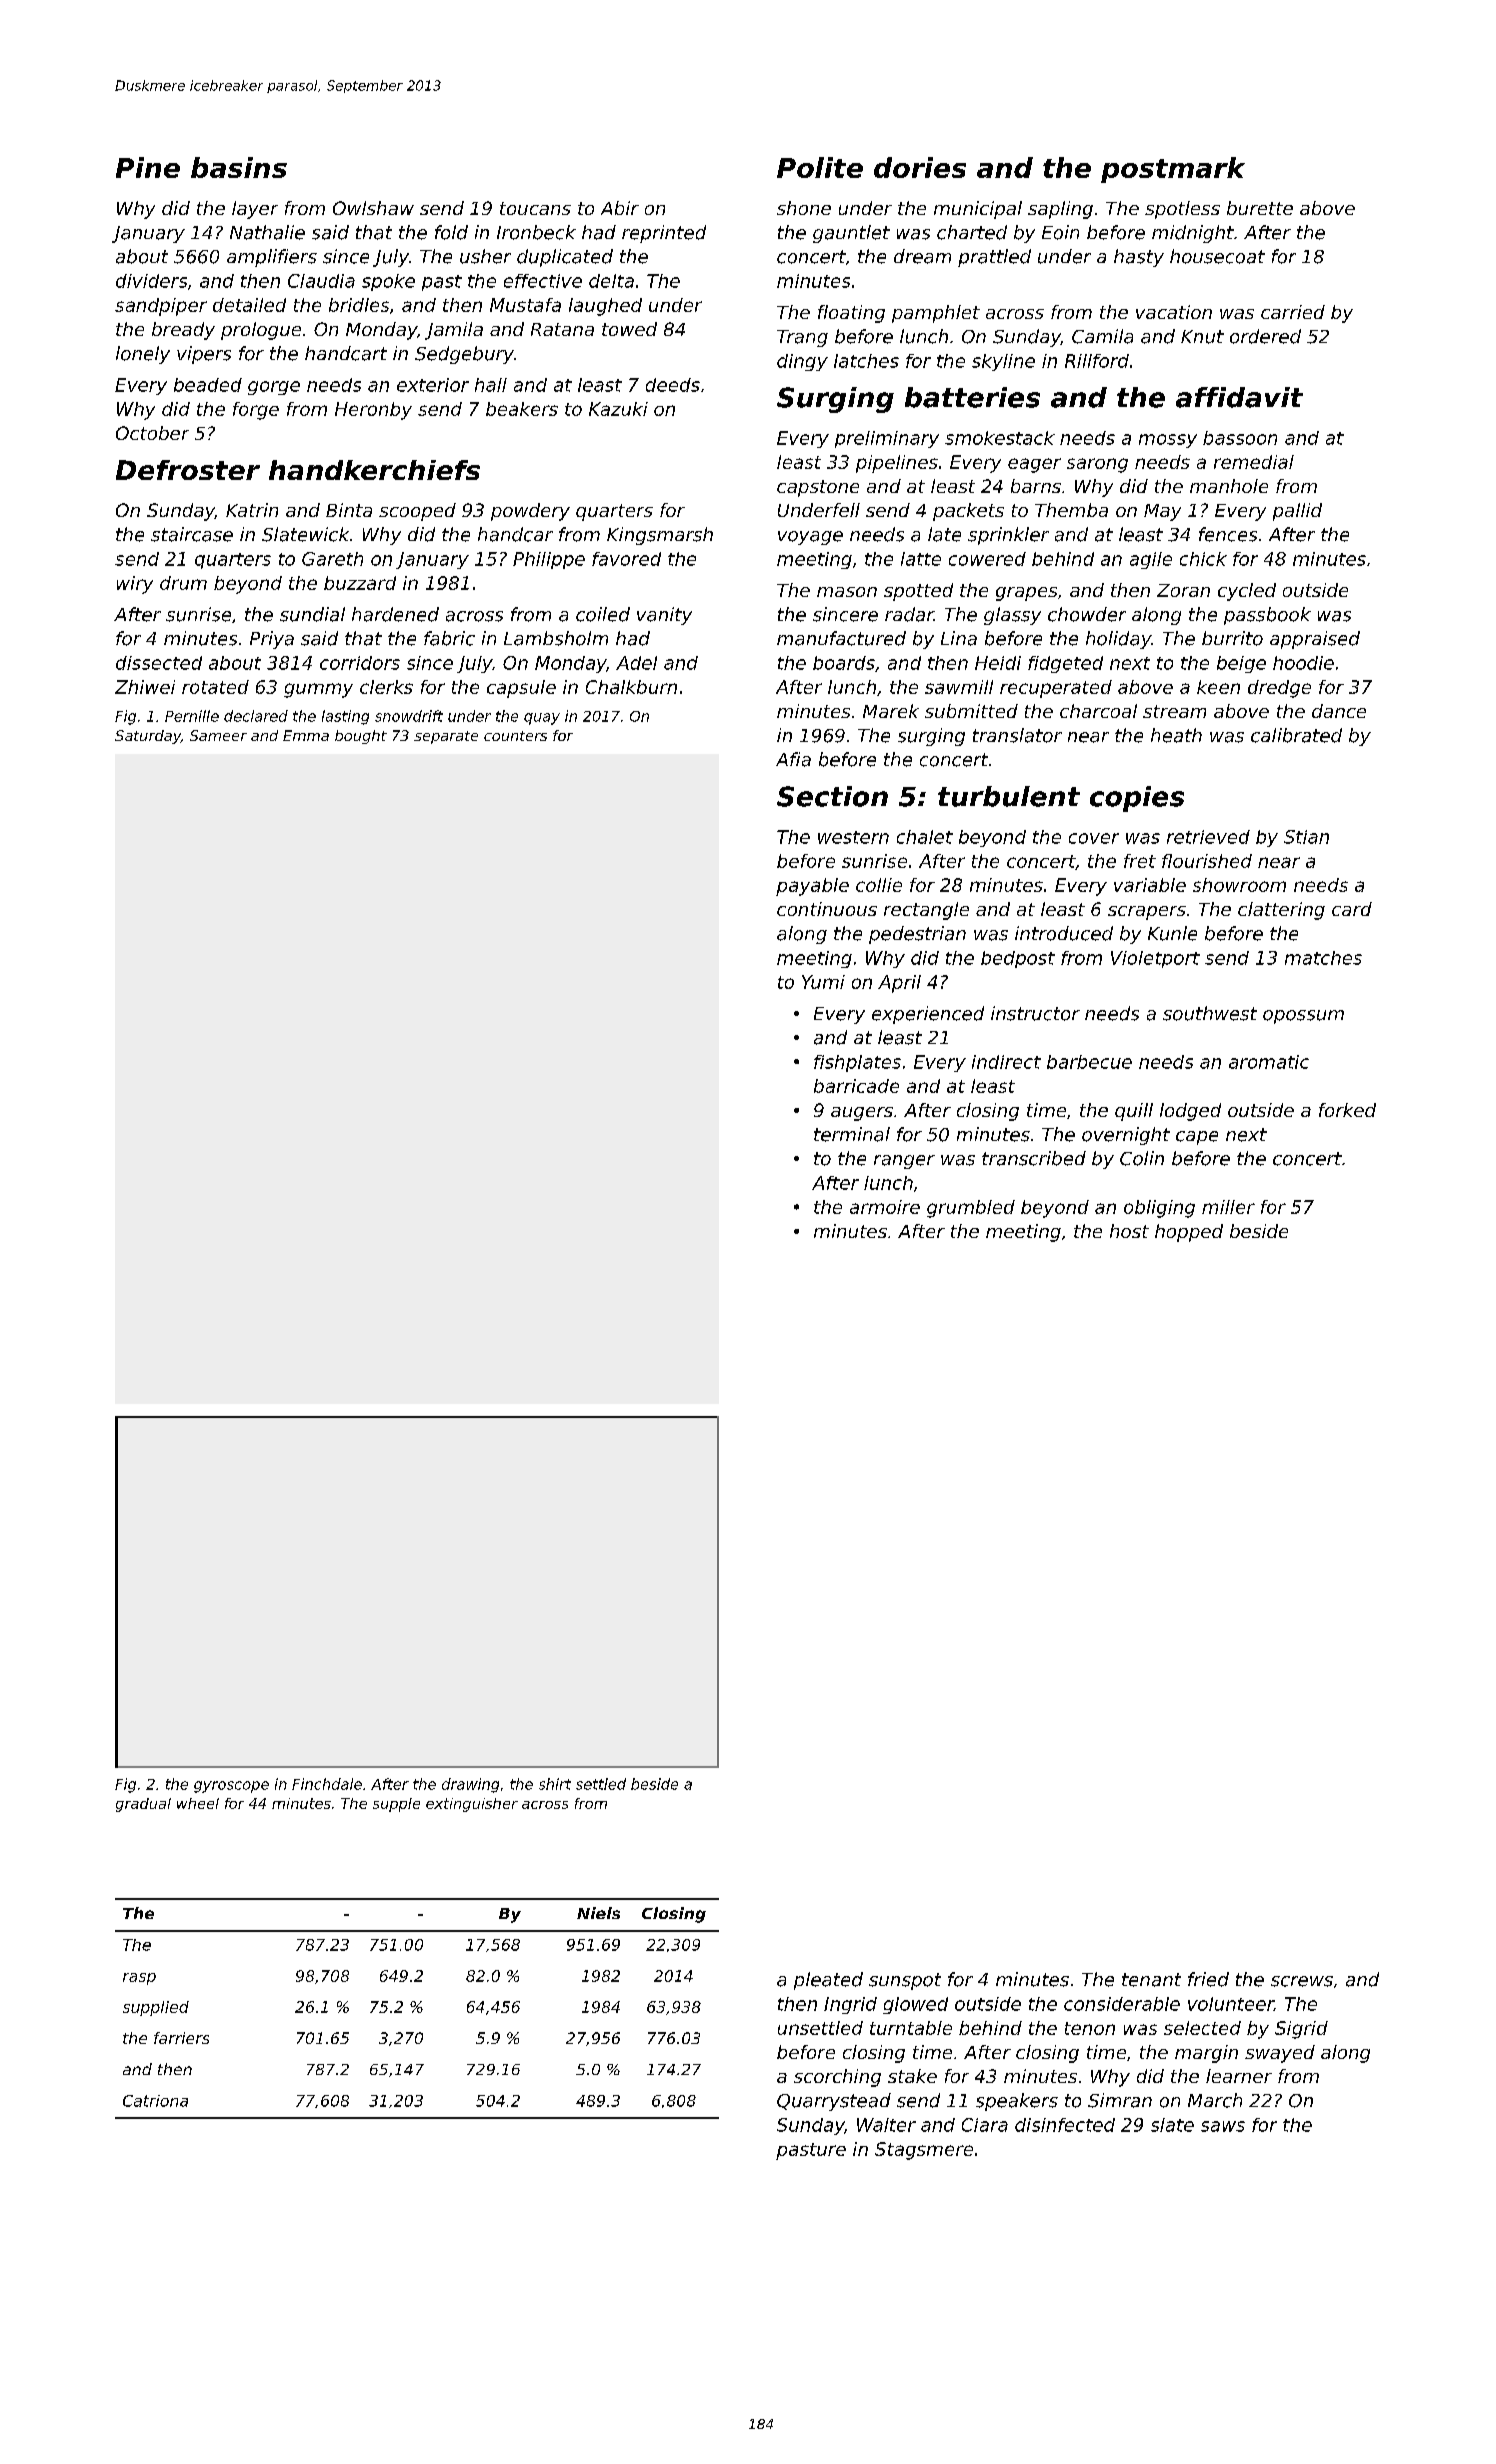  What do you see at coordinates (327, 1784) in the page?
I see `Finchdale` at bounding box center [327, 1784].
